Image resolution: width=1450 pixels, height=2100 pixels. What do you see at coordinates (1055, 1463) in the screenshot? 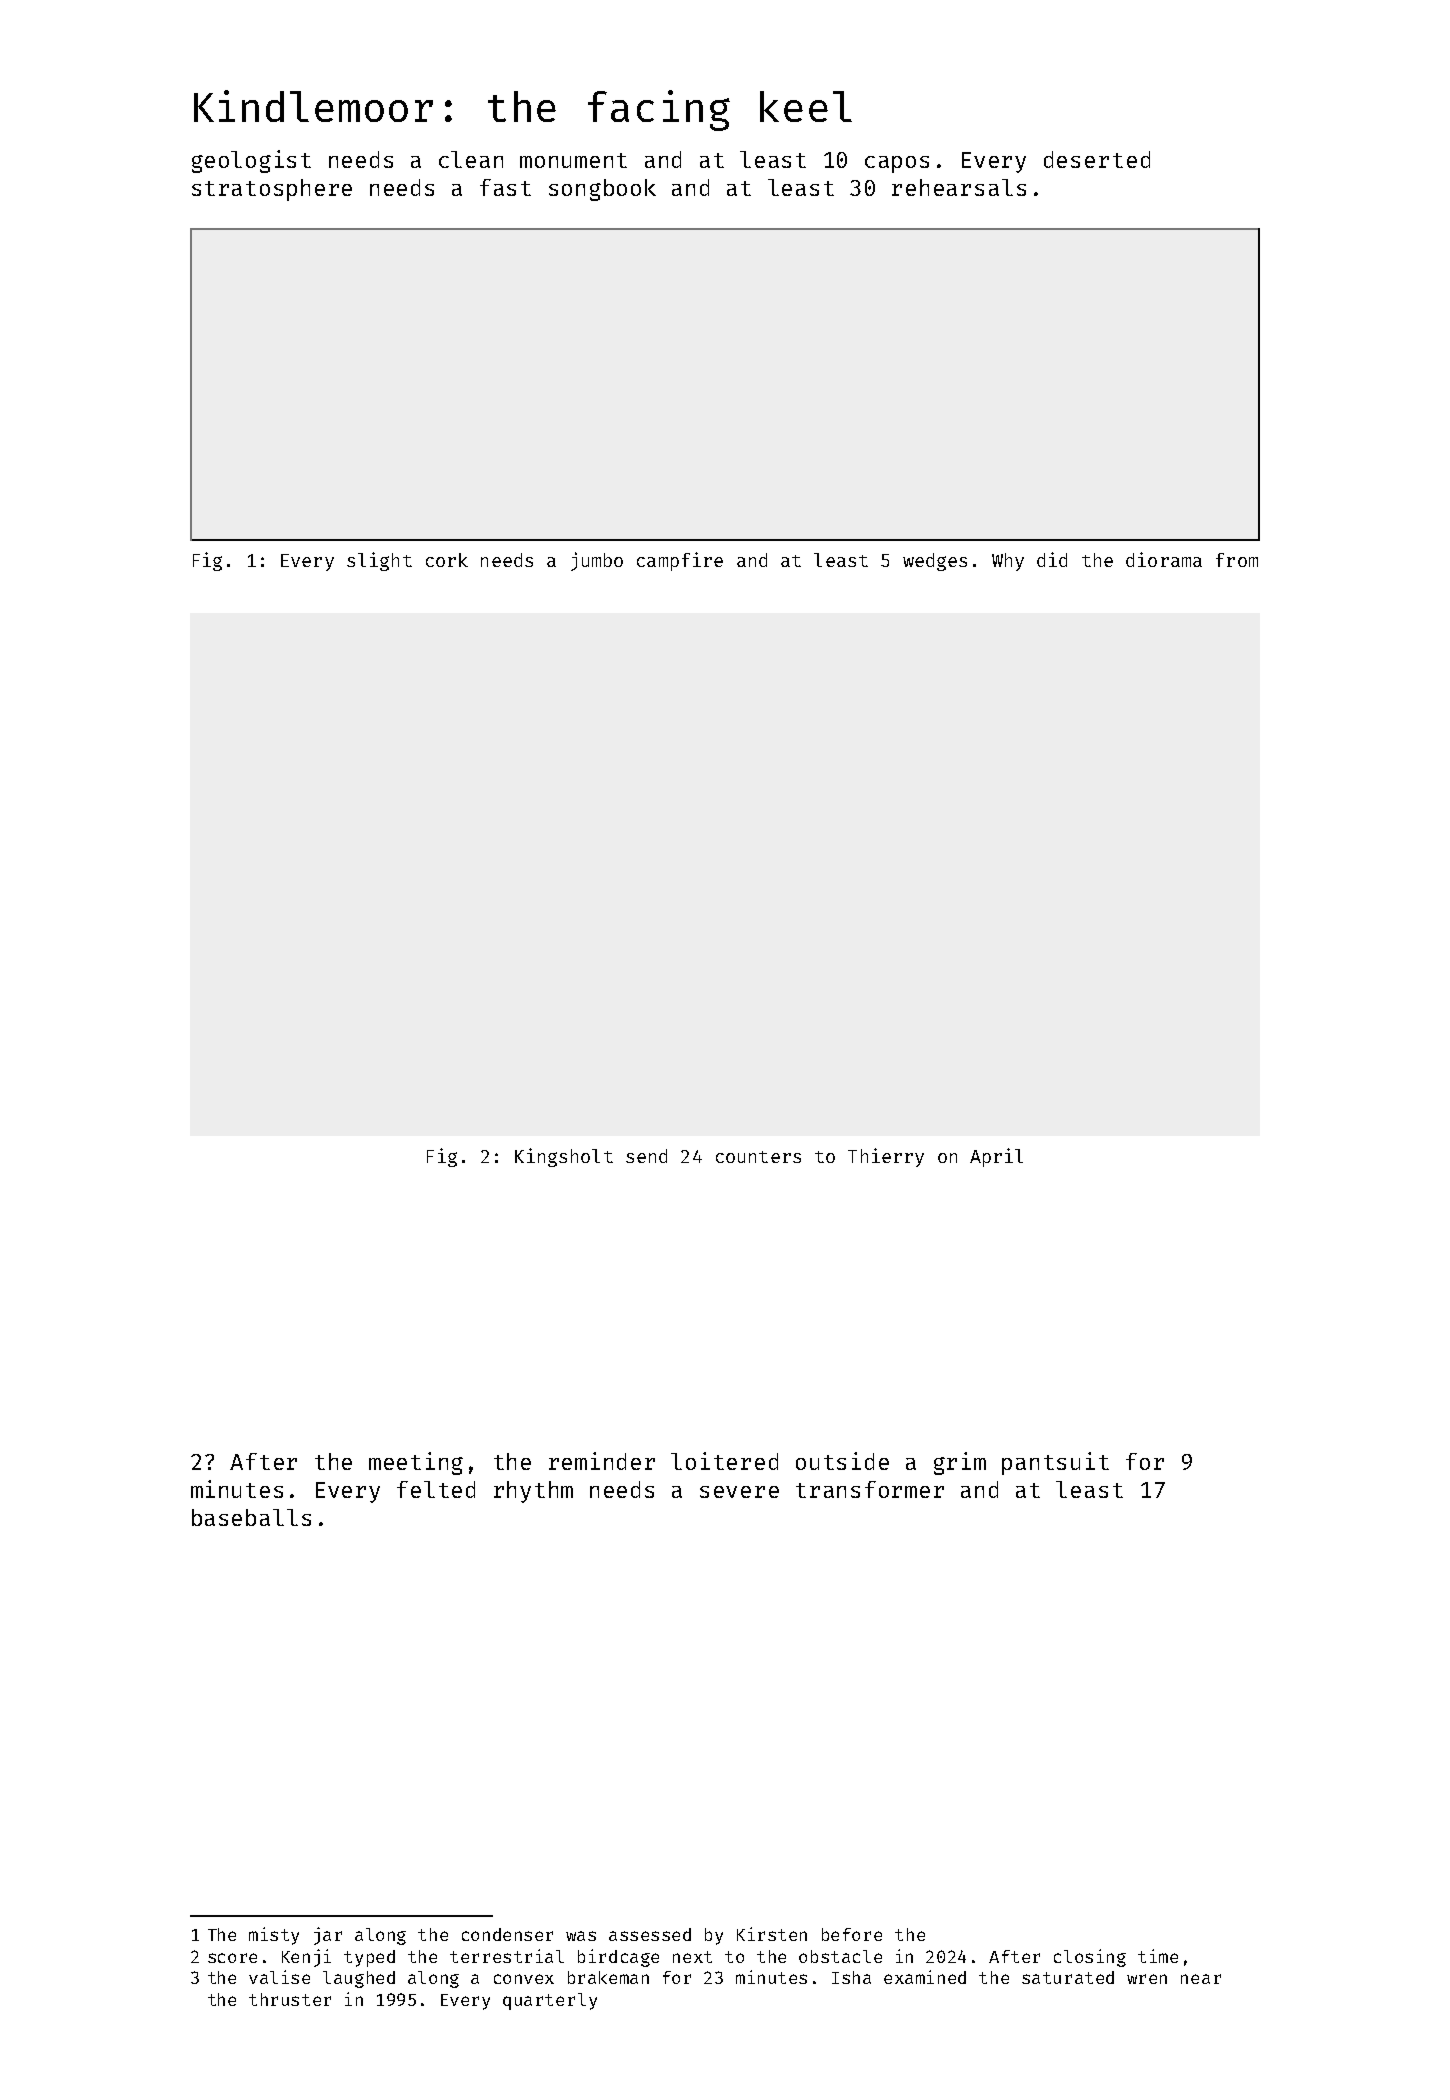
I see `pantsuit` at bounding box center [1055, 1463].
